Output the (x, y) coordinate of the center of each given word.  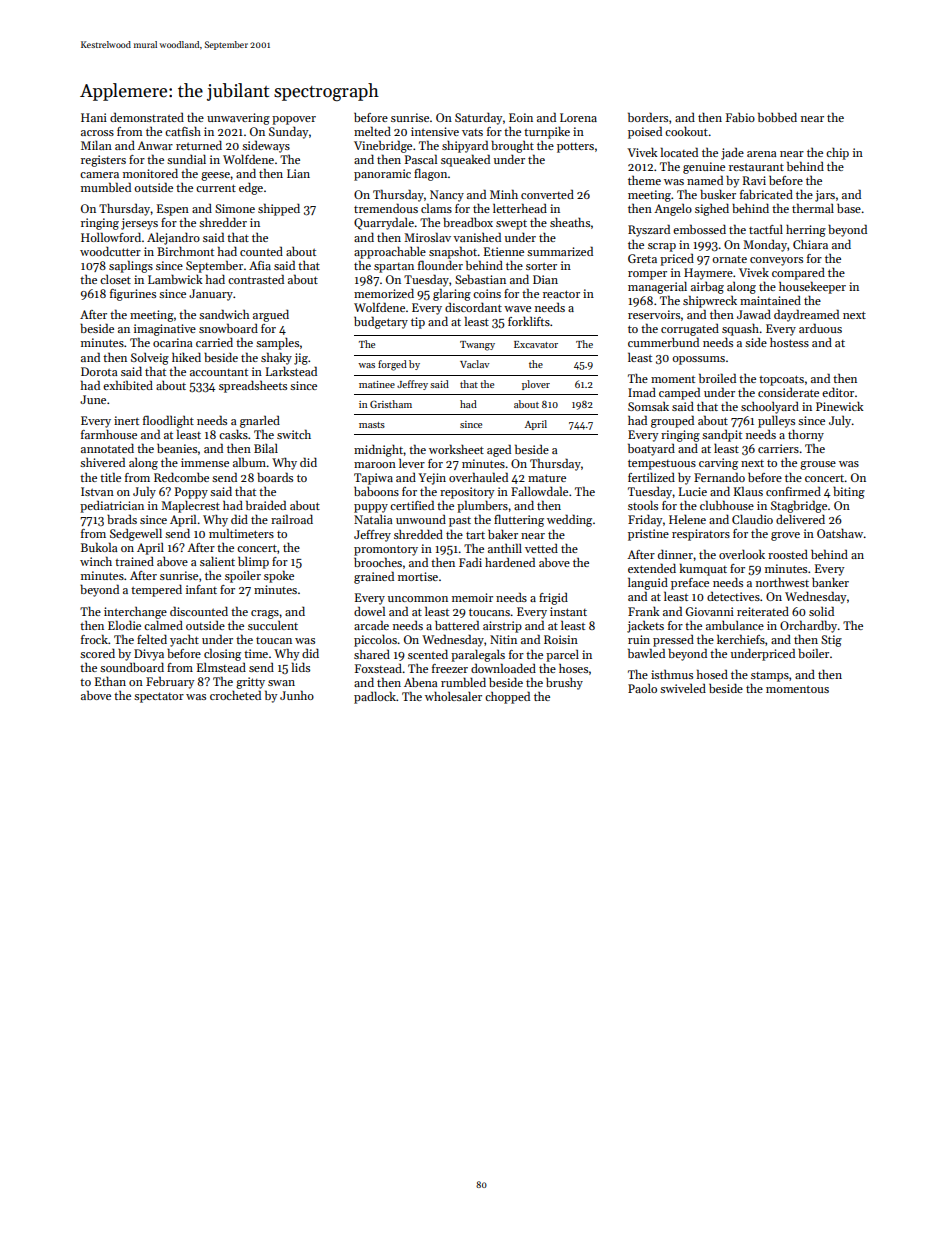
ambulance (735, 625)
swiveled (683, 688)
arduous (820, 328)
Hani (94, 117)
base (849, 208)
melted (372, 131)
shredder (223, 222)
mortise (418, 576)
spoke (279, 576)
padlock (375, 697)
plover (536, 385)
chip (837, 154)
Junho (297, 695)
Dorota (99, 371)
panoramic (382, 175)
